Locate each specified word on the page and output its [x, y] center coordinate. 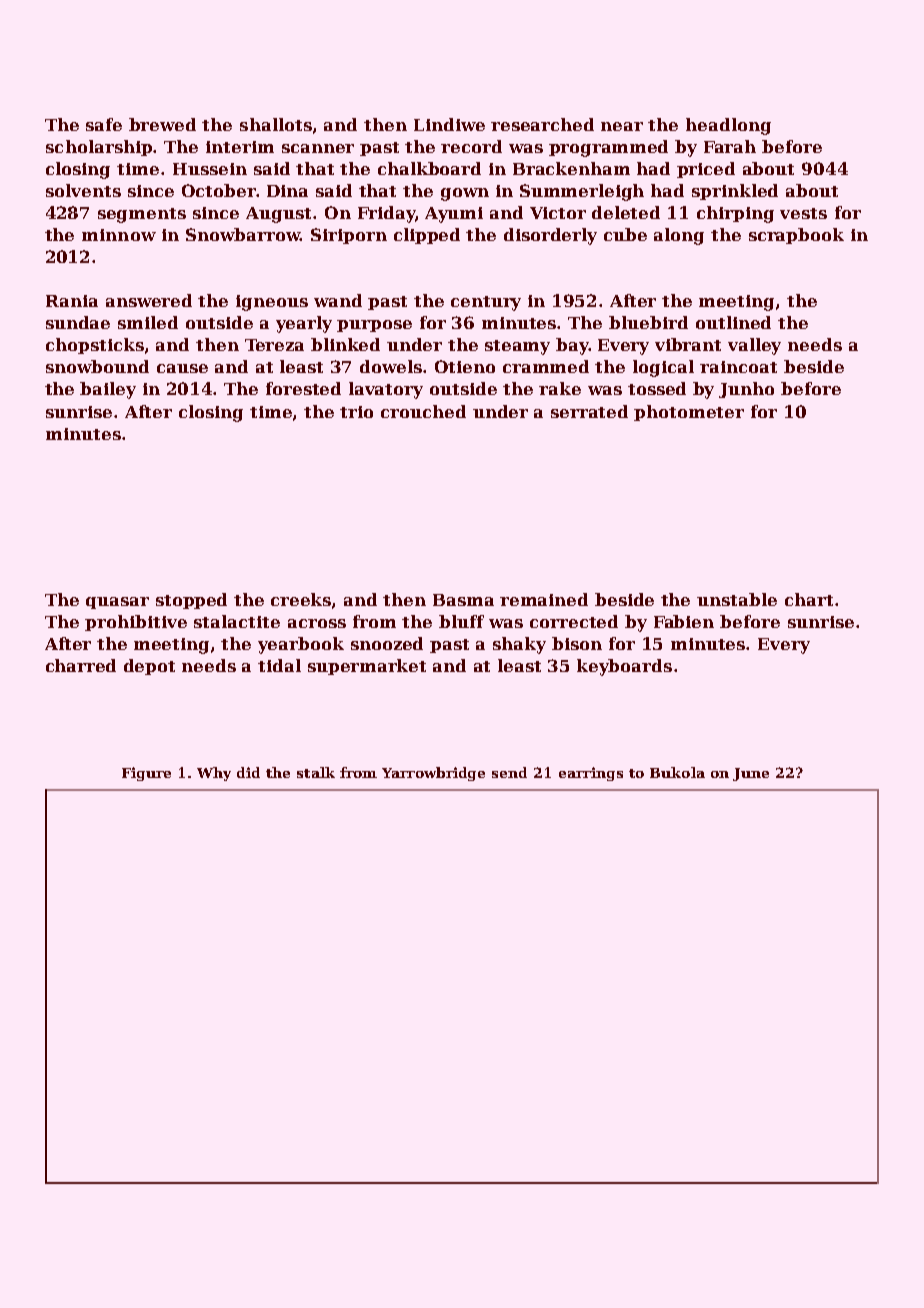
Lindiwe [449, 124]
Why [214, 774]
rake [560, 388]
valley [754, 346]
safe [104, 124]
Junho [746, 390]
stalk [316, 772]
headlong [728, 126]
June [751, 774]
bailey [108, 390]
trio [356, 412]
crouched [423, 411]
